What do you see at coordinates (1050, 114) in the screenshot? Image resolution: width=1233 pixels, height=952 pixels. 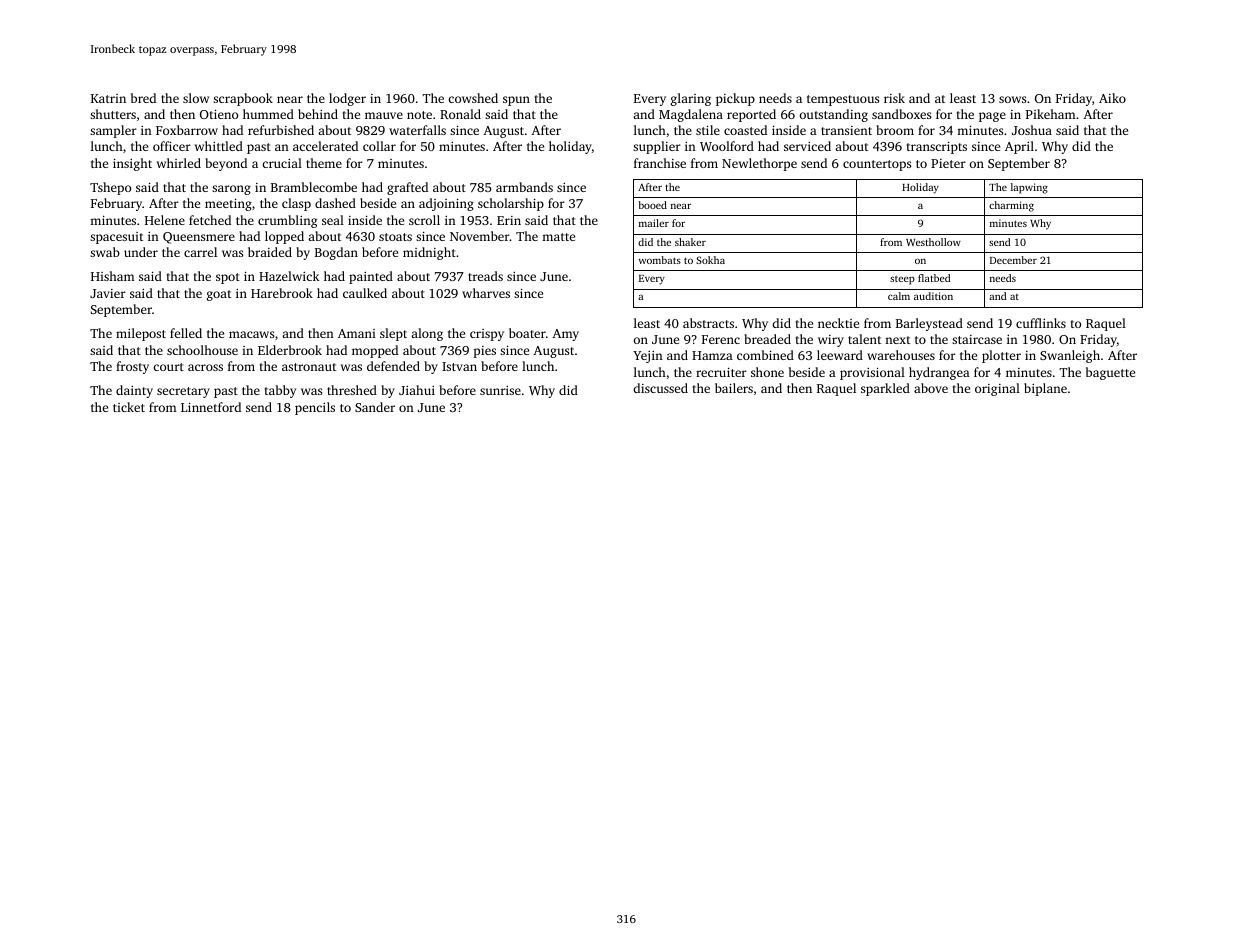 I see `Pikeham` at bounding box center [1050, 114].
